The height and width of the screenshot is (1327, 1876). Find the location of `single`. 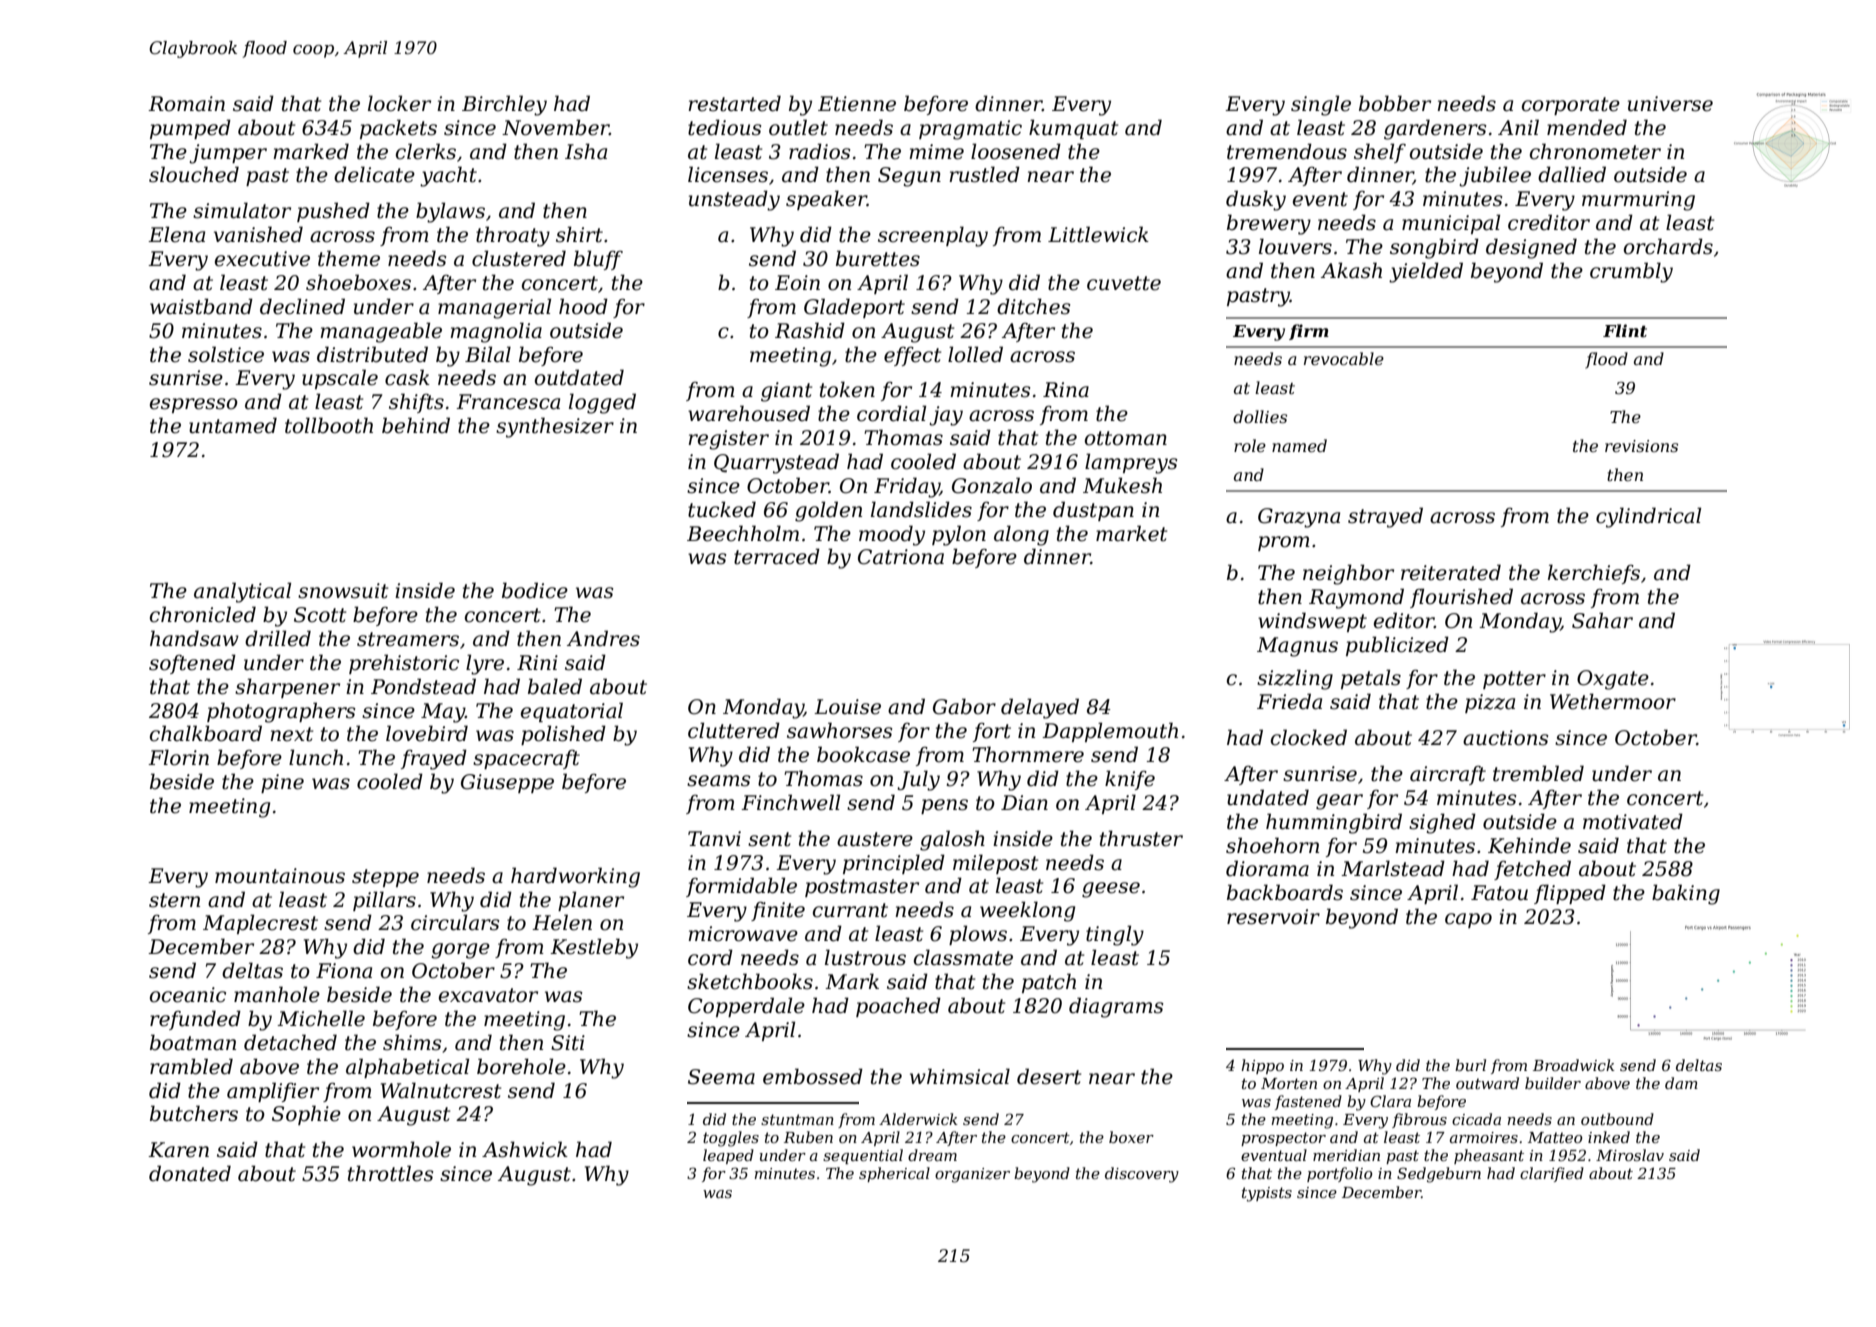

single is located at coordinates (1321, 105).
